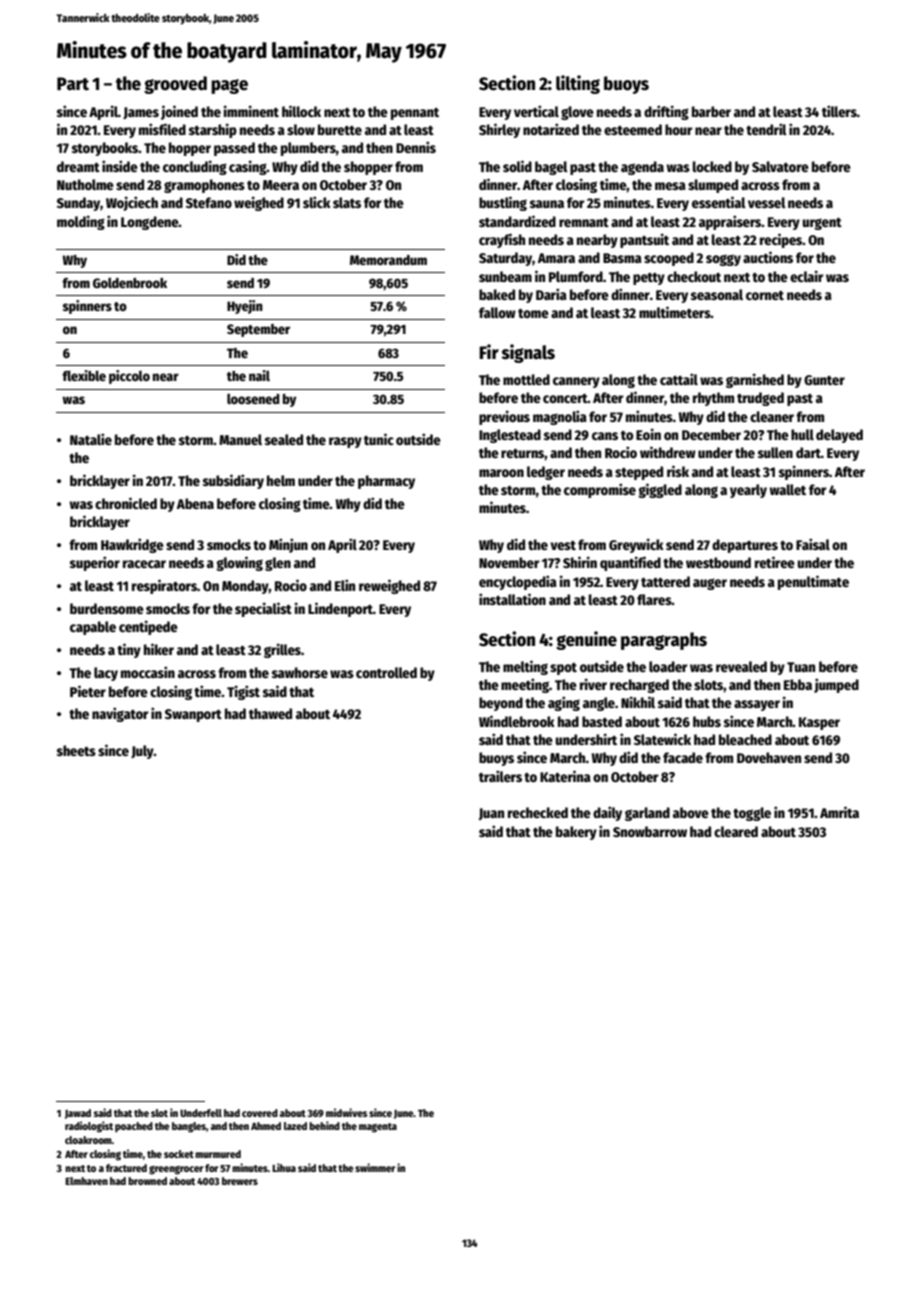  Describe the element at coordinates (551, 129) in the screenshot. I see `notarized` at that location.
